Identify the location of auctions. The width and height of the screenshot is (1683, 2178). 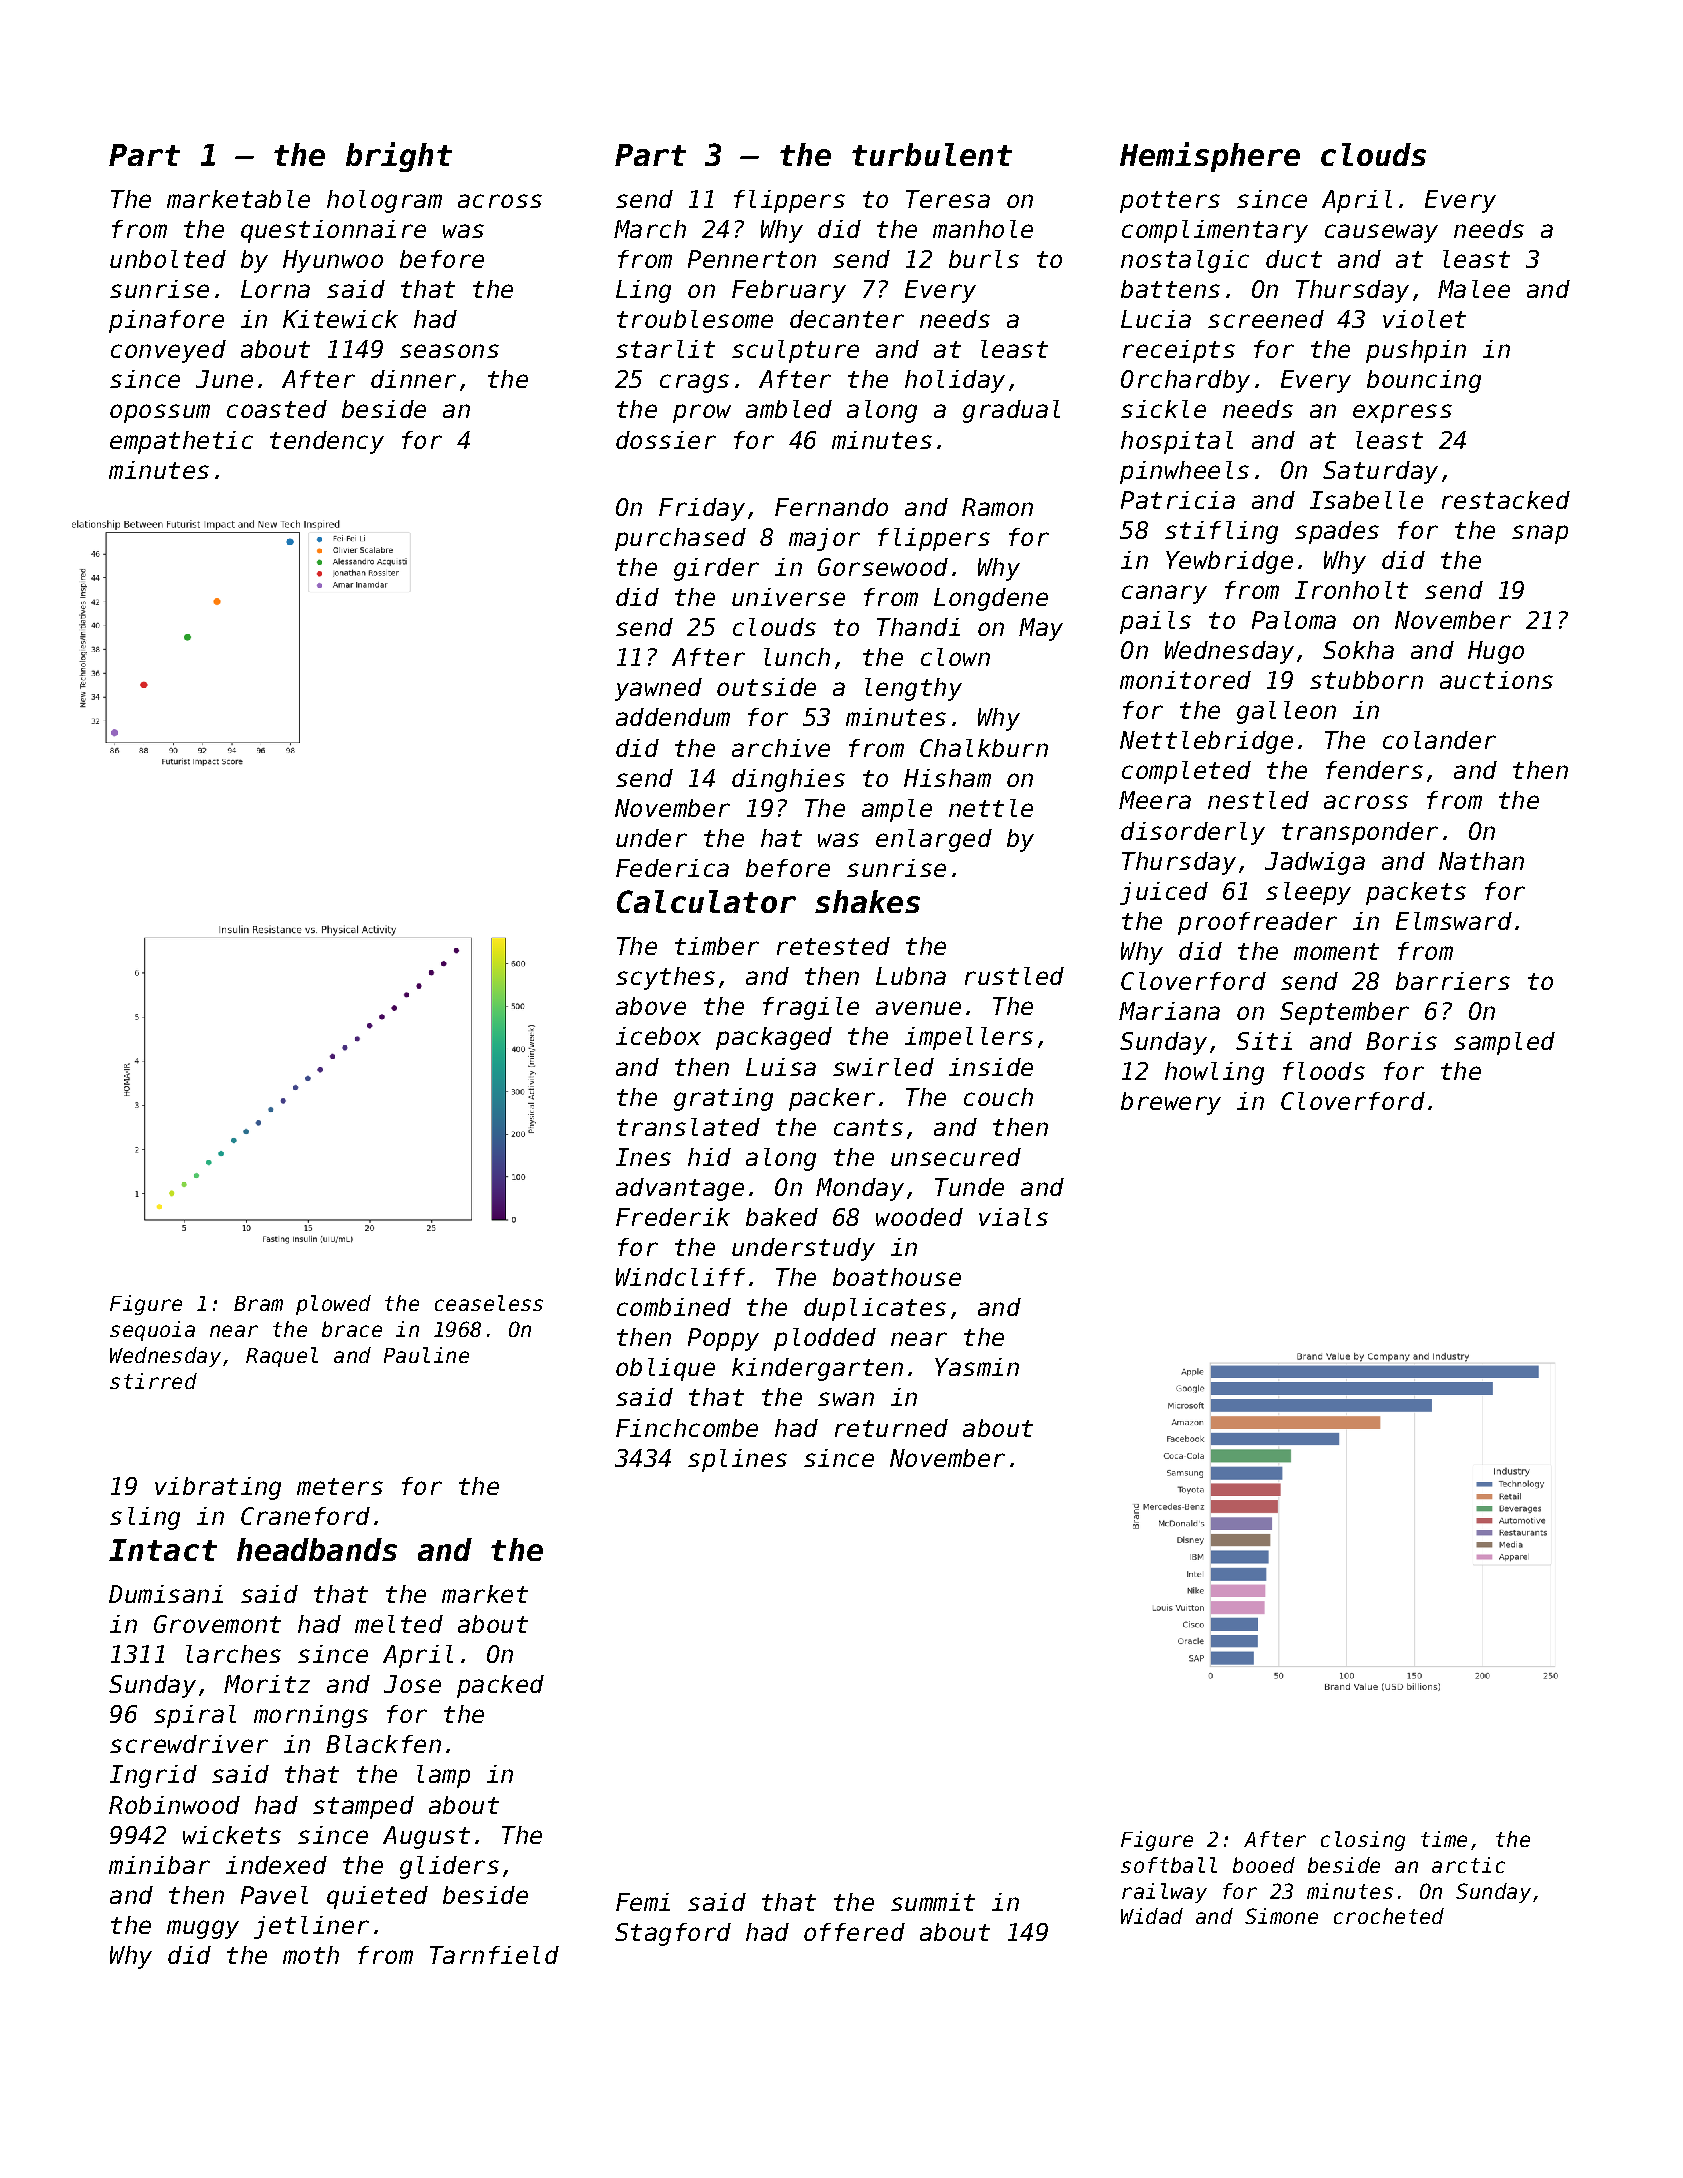
(1496, 680).
